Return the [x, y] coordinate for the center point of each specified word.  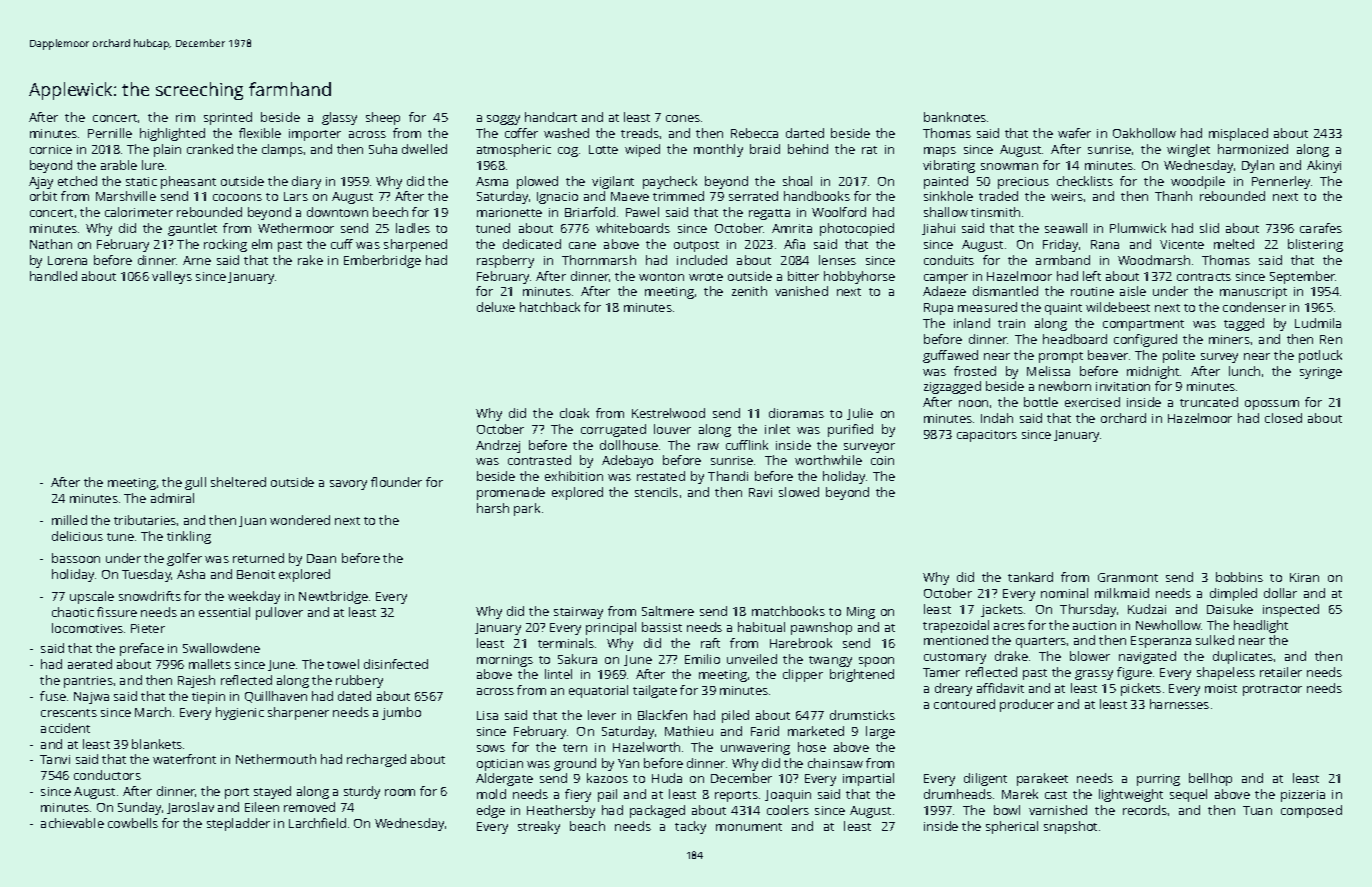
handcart [551, 117]
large [880, 732]
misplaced [1238, 134]
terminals [566, 643]
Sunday [139, 808]
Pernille [110, 133]
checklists [1085, 181]
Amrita [792, 228]
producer [1027, 705]
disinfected [396, 664]
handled [53, 276]
